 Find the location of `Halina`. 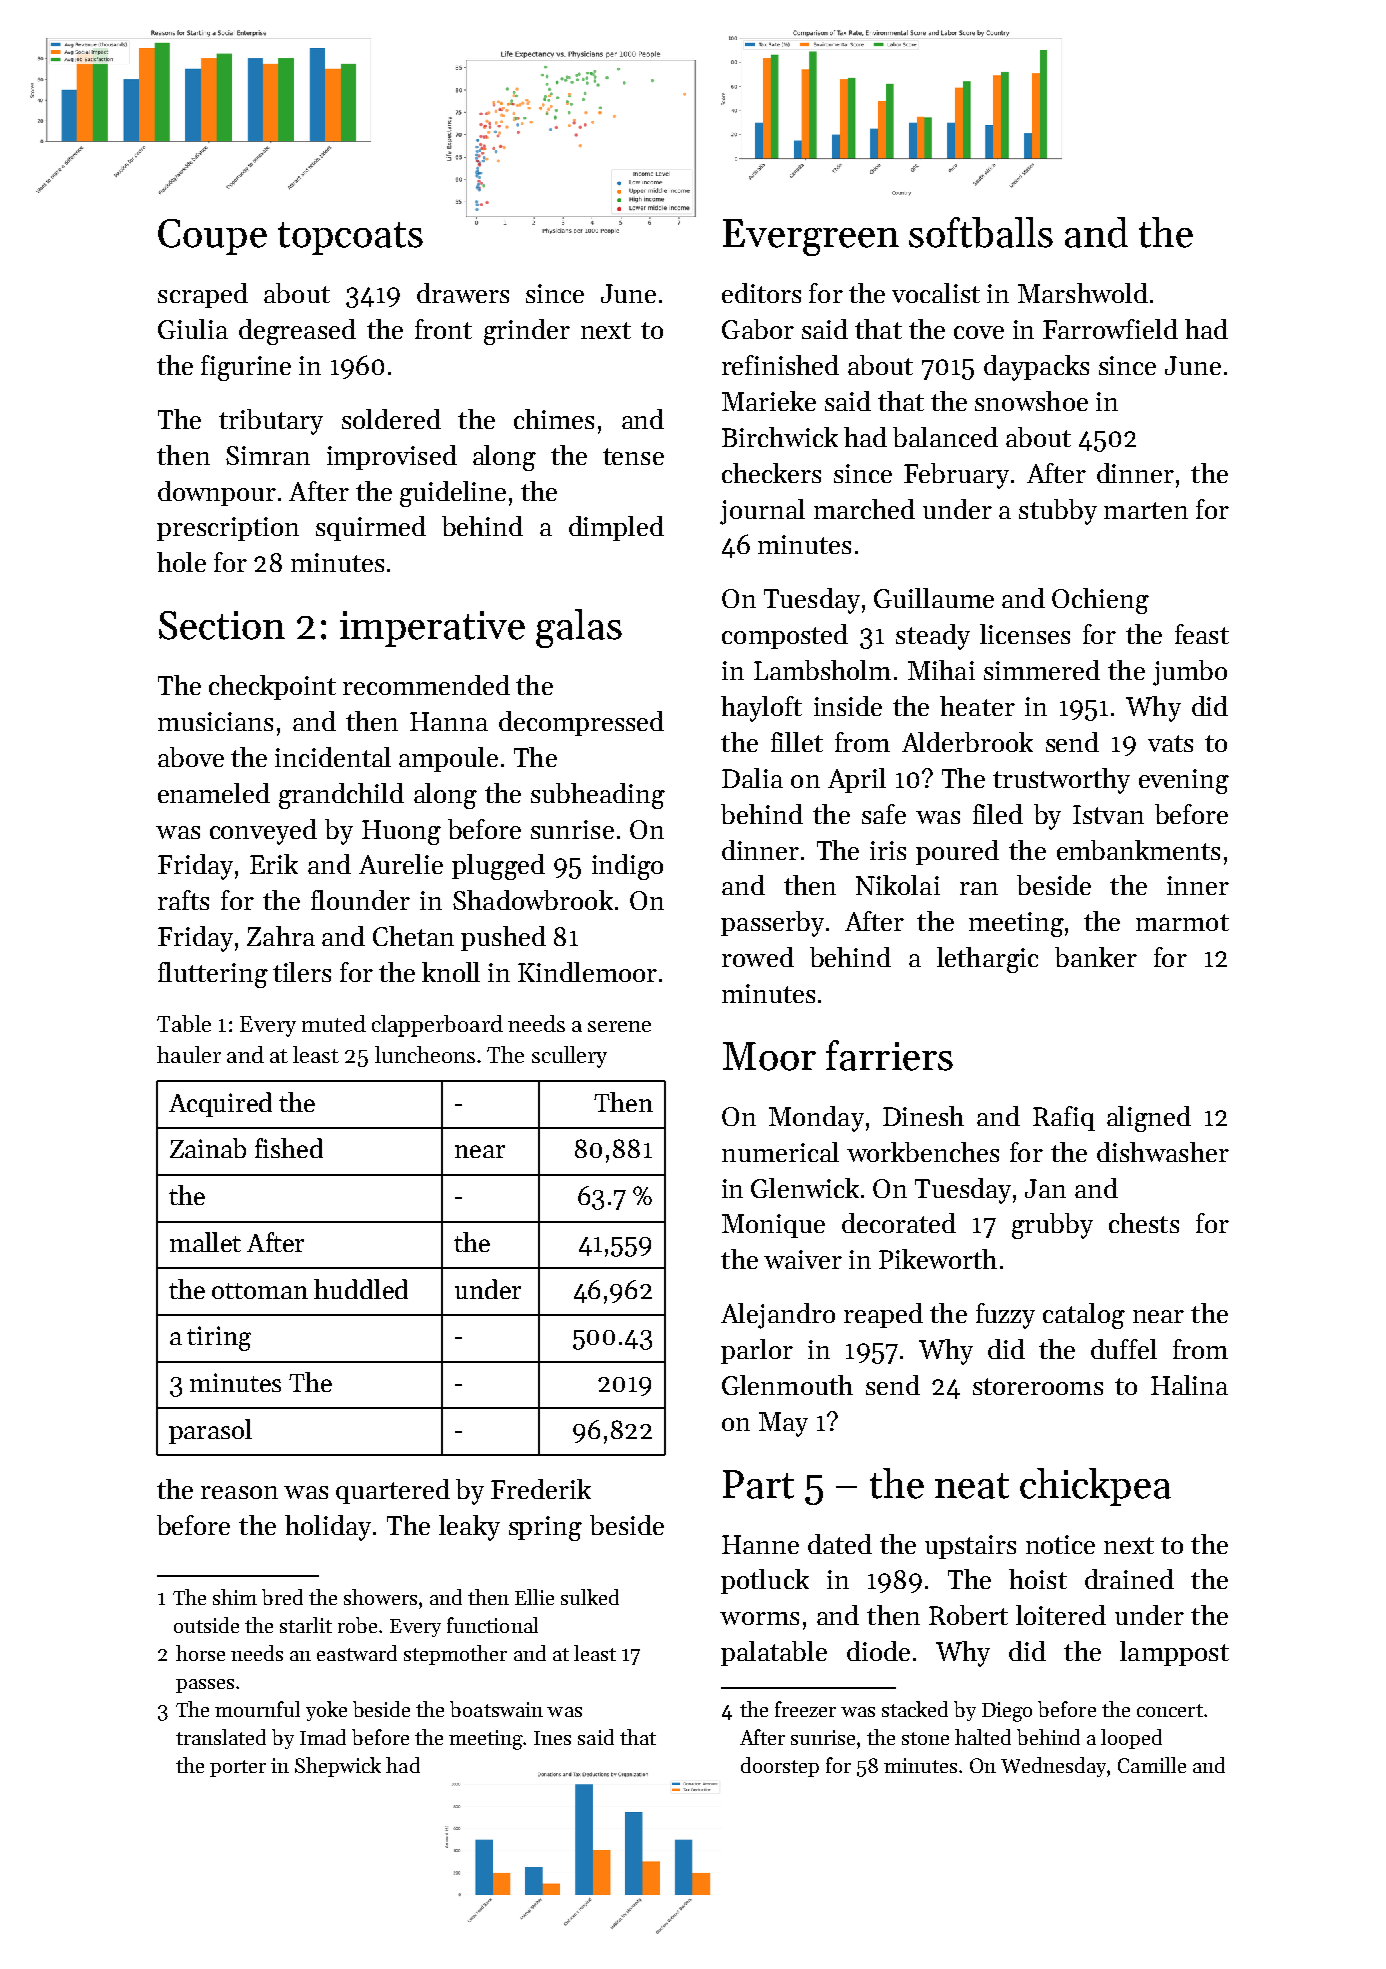

Halina is located at coordinates (1189, 1385).
